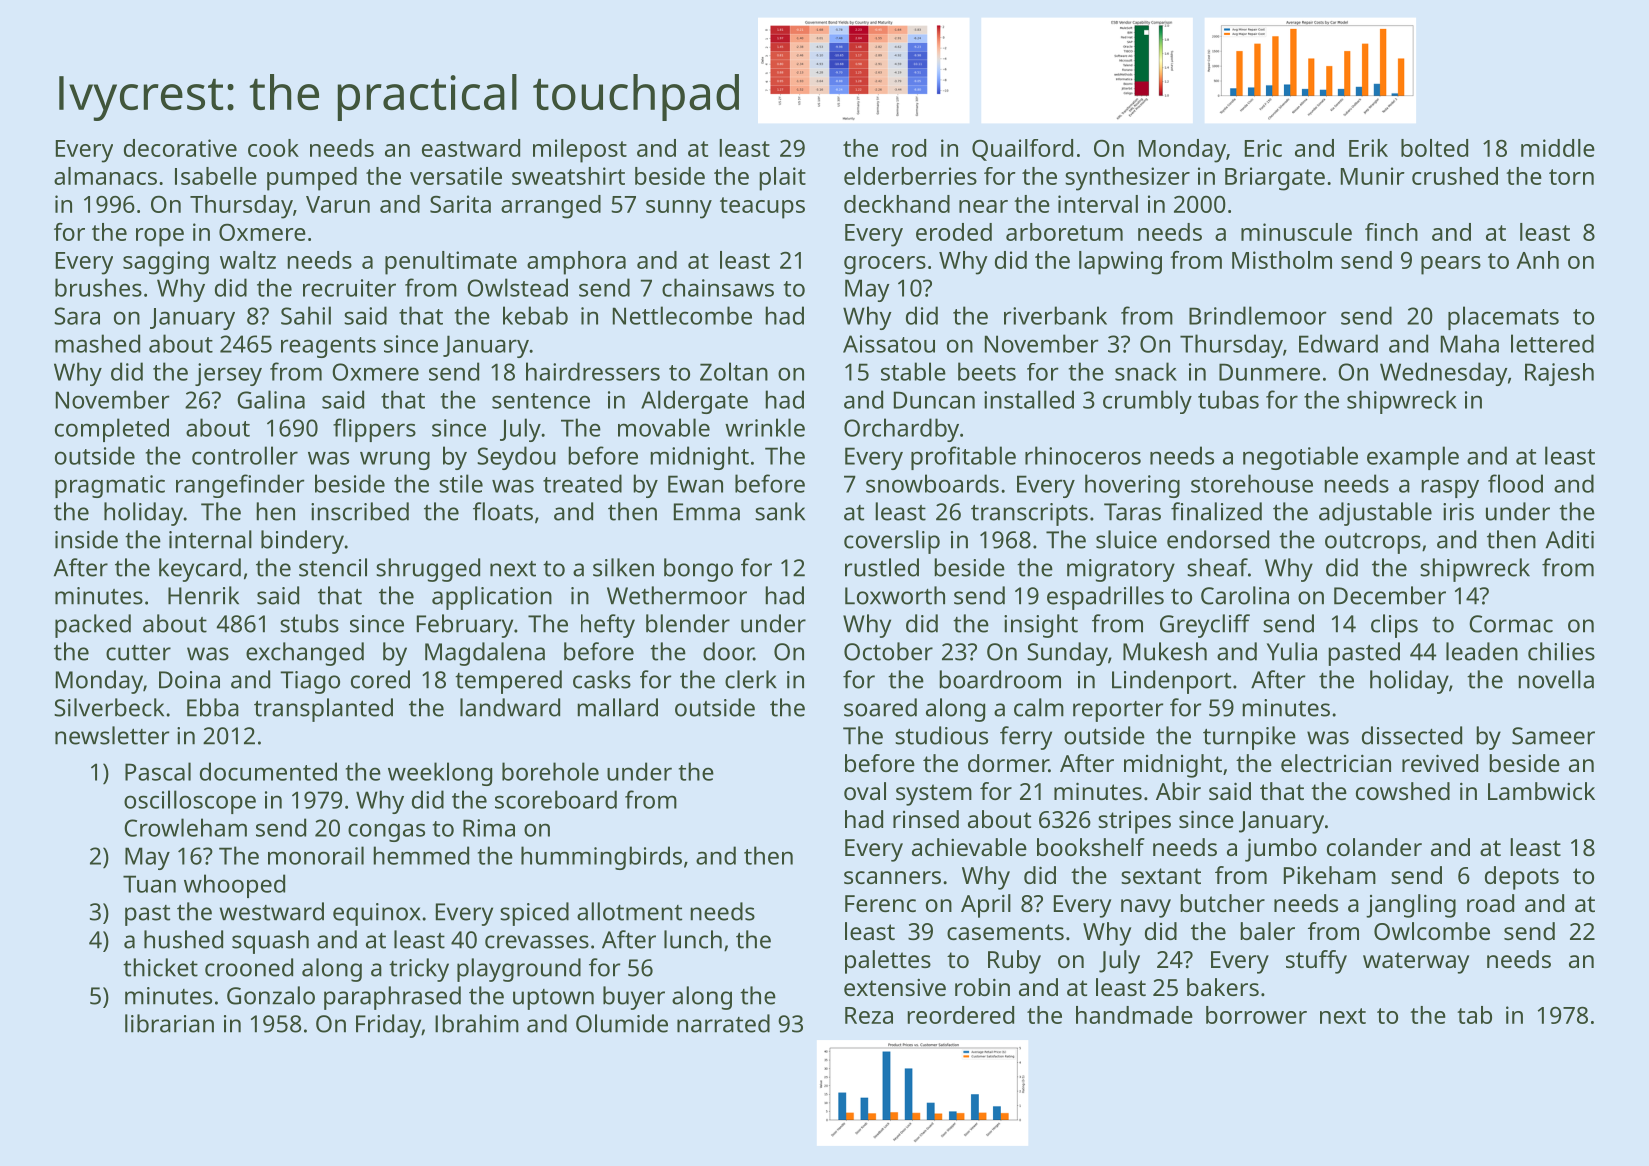  Describe the element at coordinates (608, 626) in the screenshot. I see `hefty` at that location.
